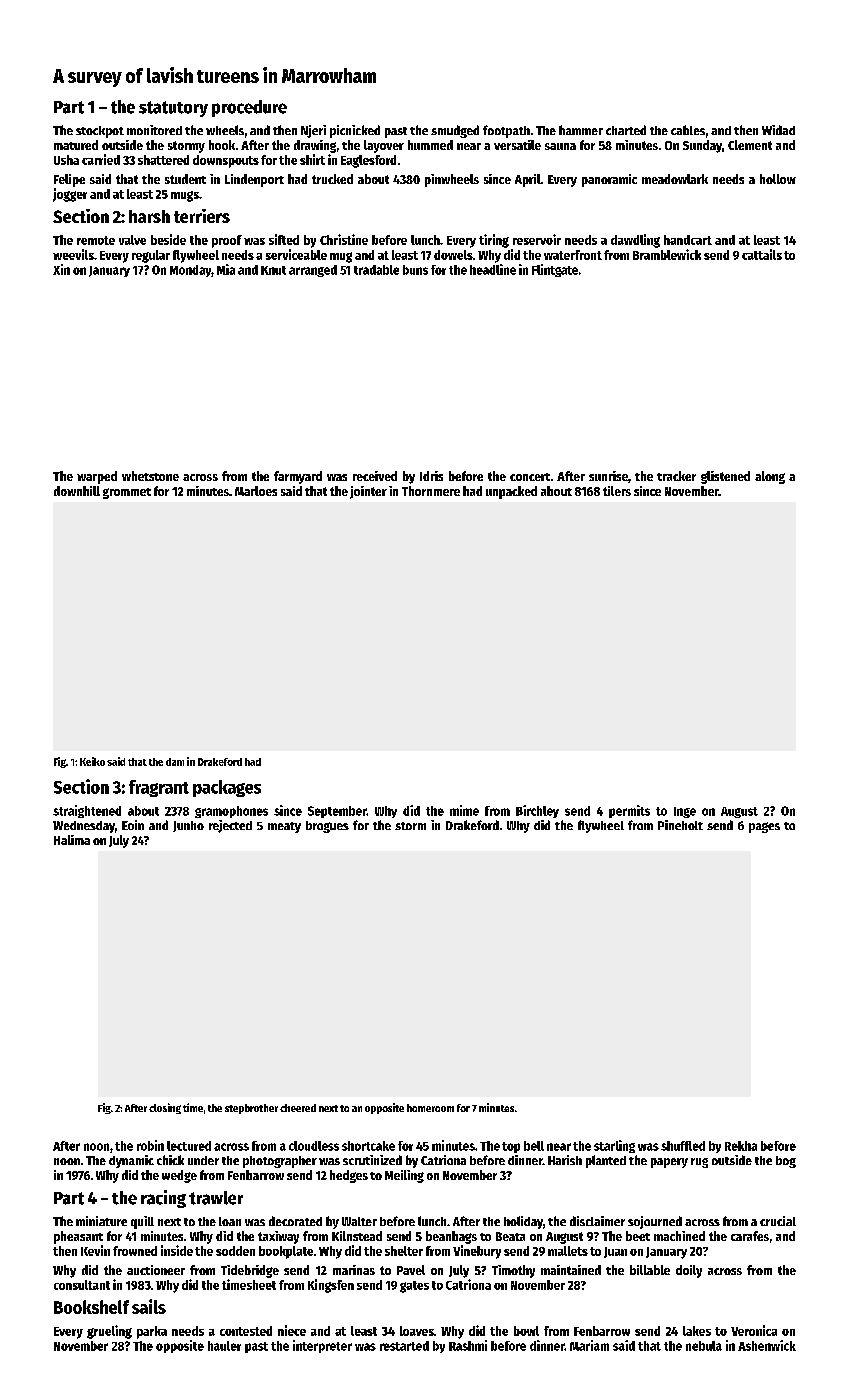 The width and height of the image is (849, 1400). What do you see at coordinates (368, 492) in the image?
I see `jointer` at bounding box center [368, 492].
